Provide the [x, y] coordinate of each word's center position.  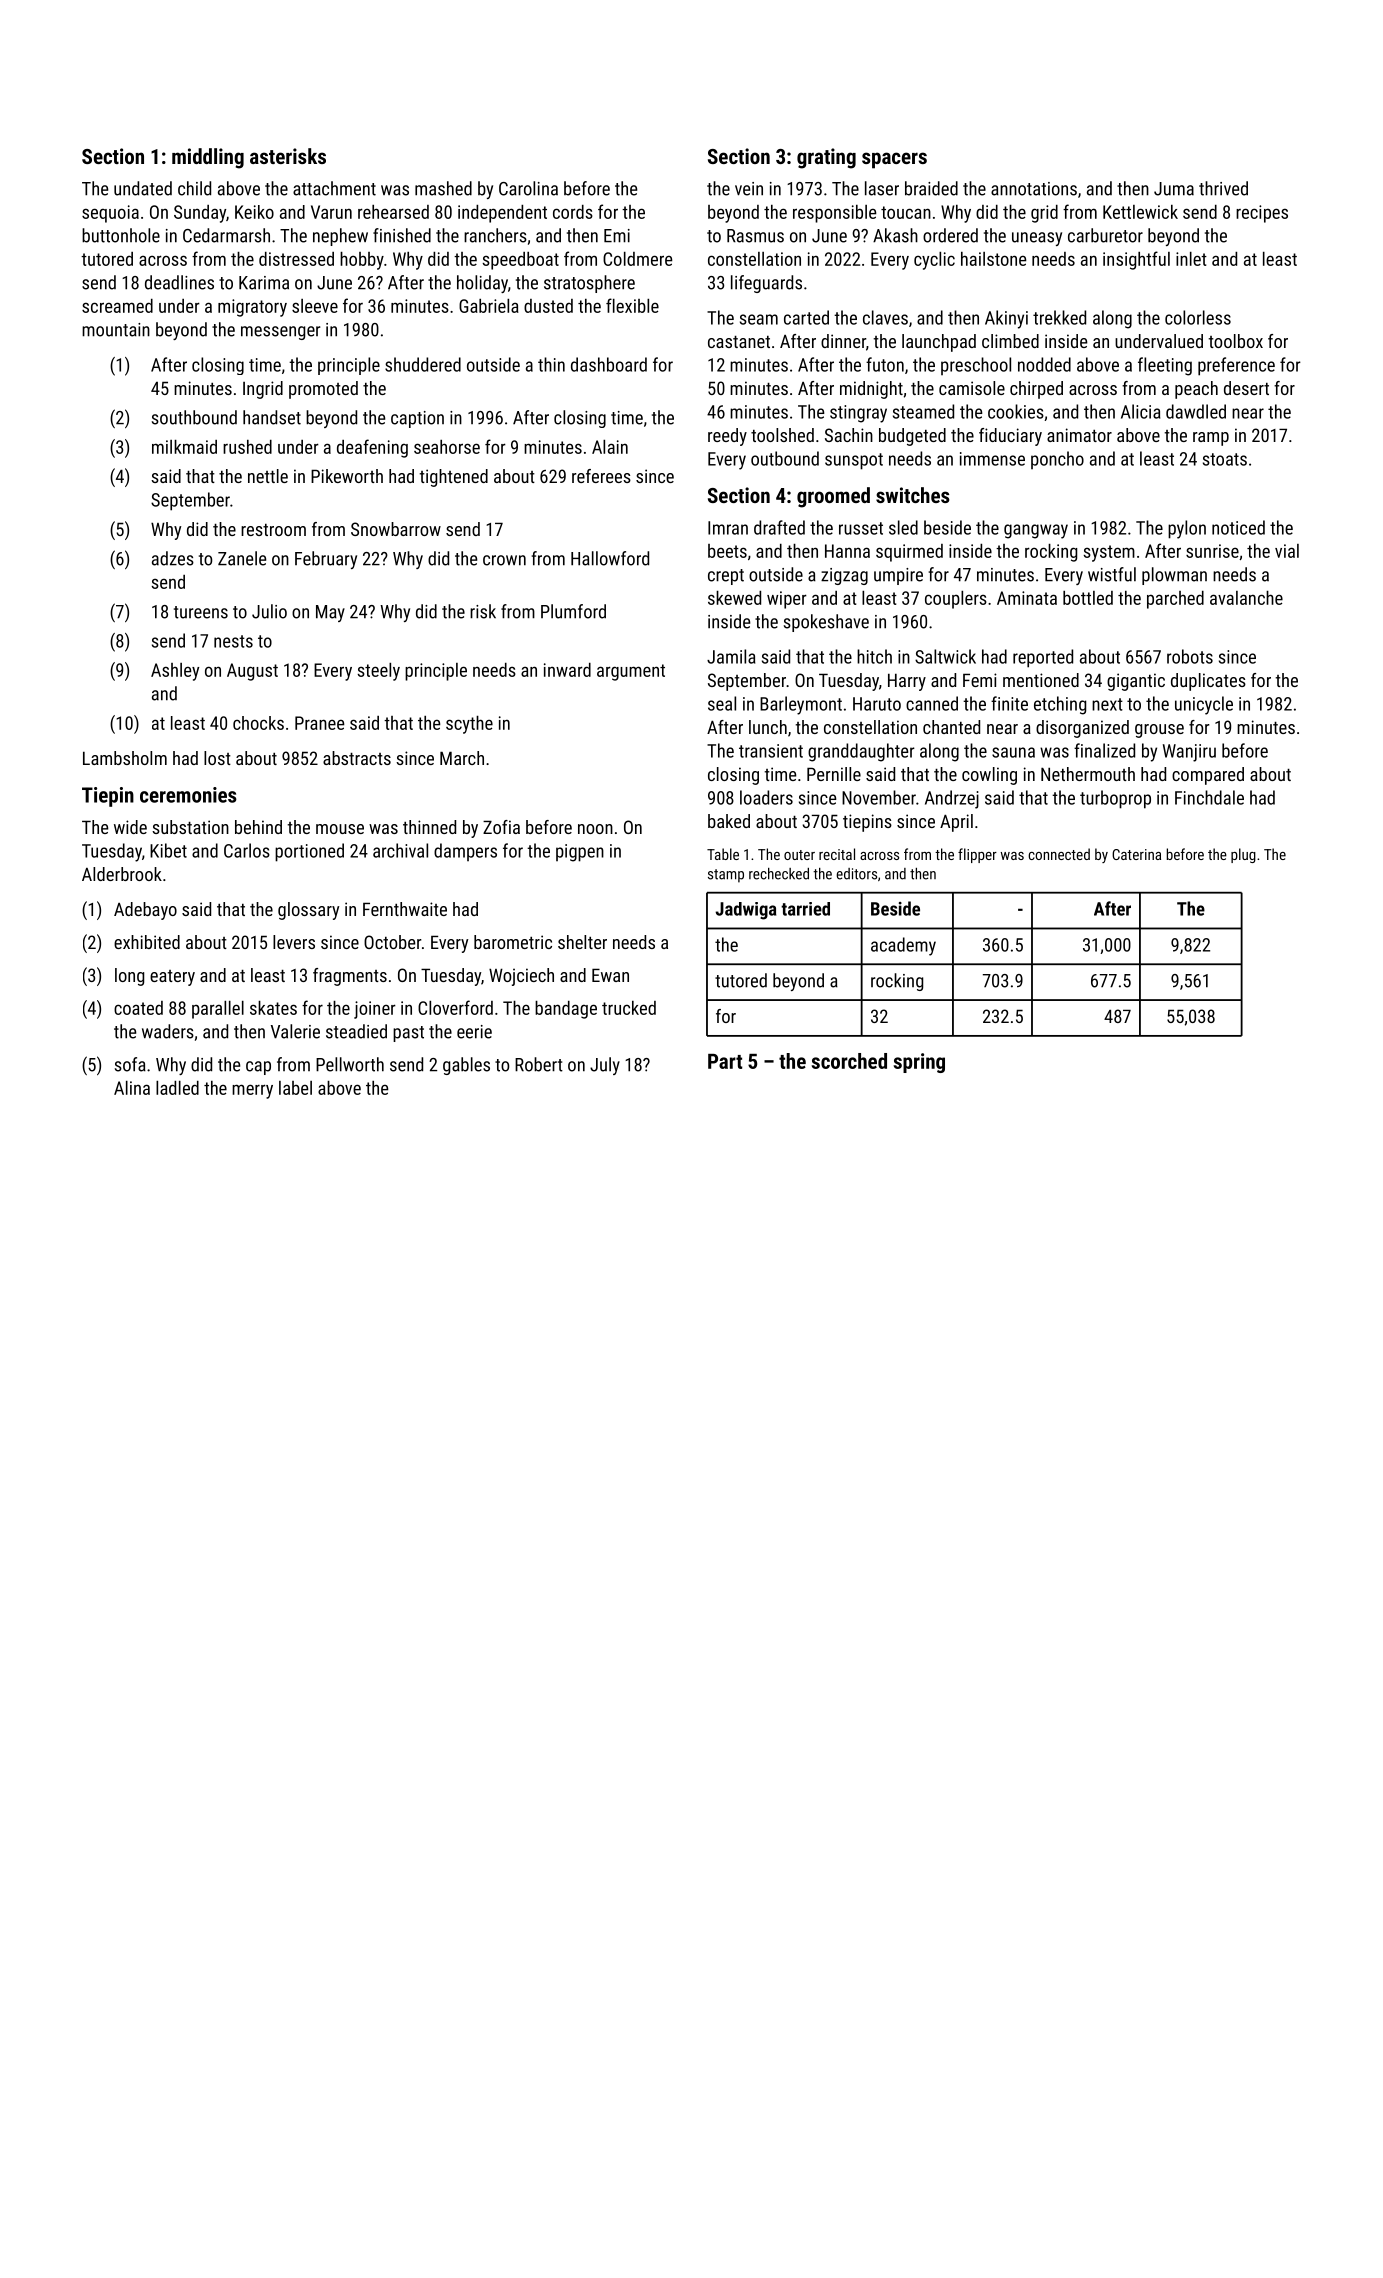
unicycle [1204, 705]
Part [725, 1061]
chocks [258, 723]
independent [502, 214]
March [462, 758]
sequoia [110, 214]
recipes [1262, 214]
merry [252, 1091]
